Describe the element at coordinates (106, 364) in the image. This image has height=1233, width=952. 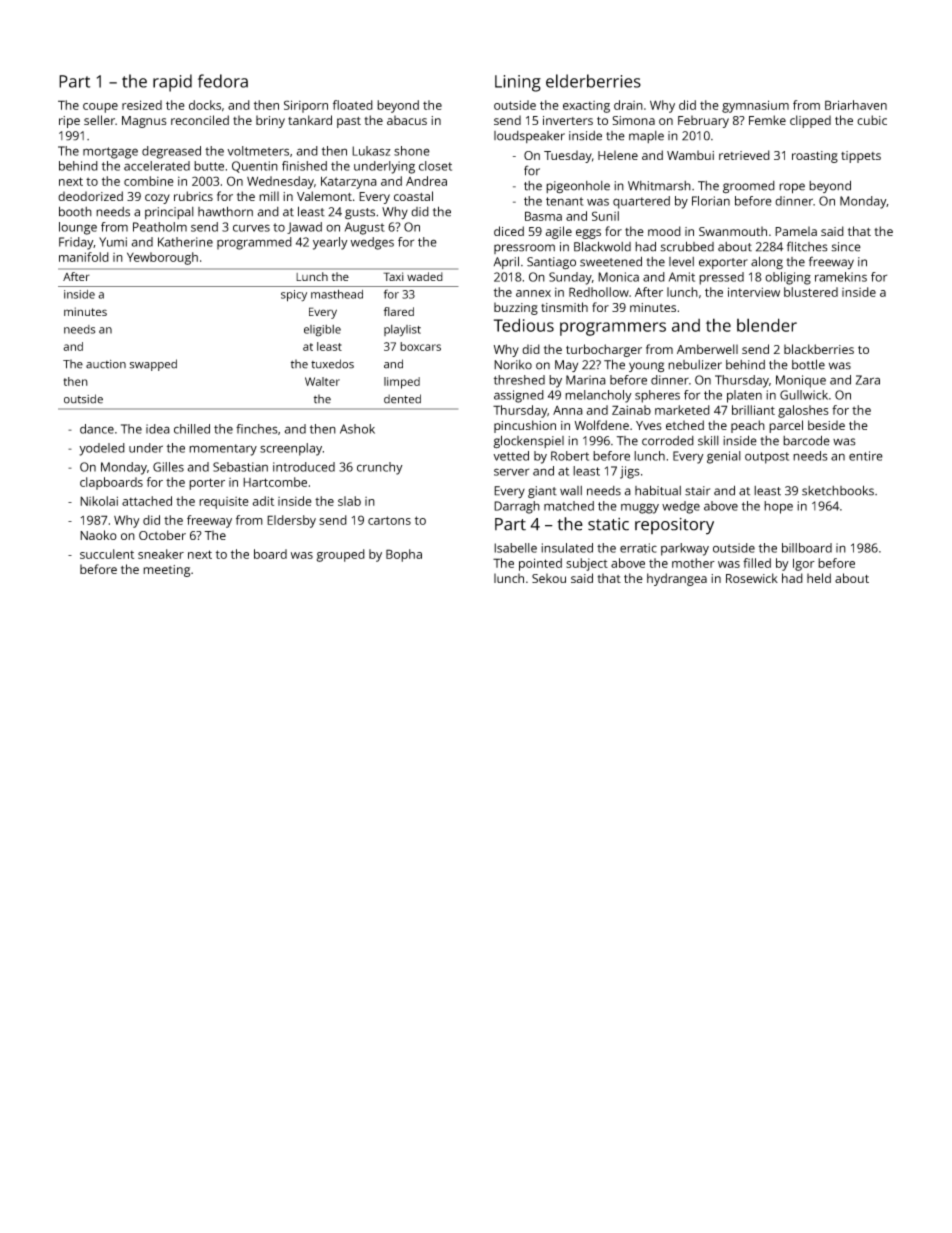
I see `auction` at that location.
